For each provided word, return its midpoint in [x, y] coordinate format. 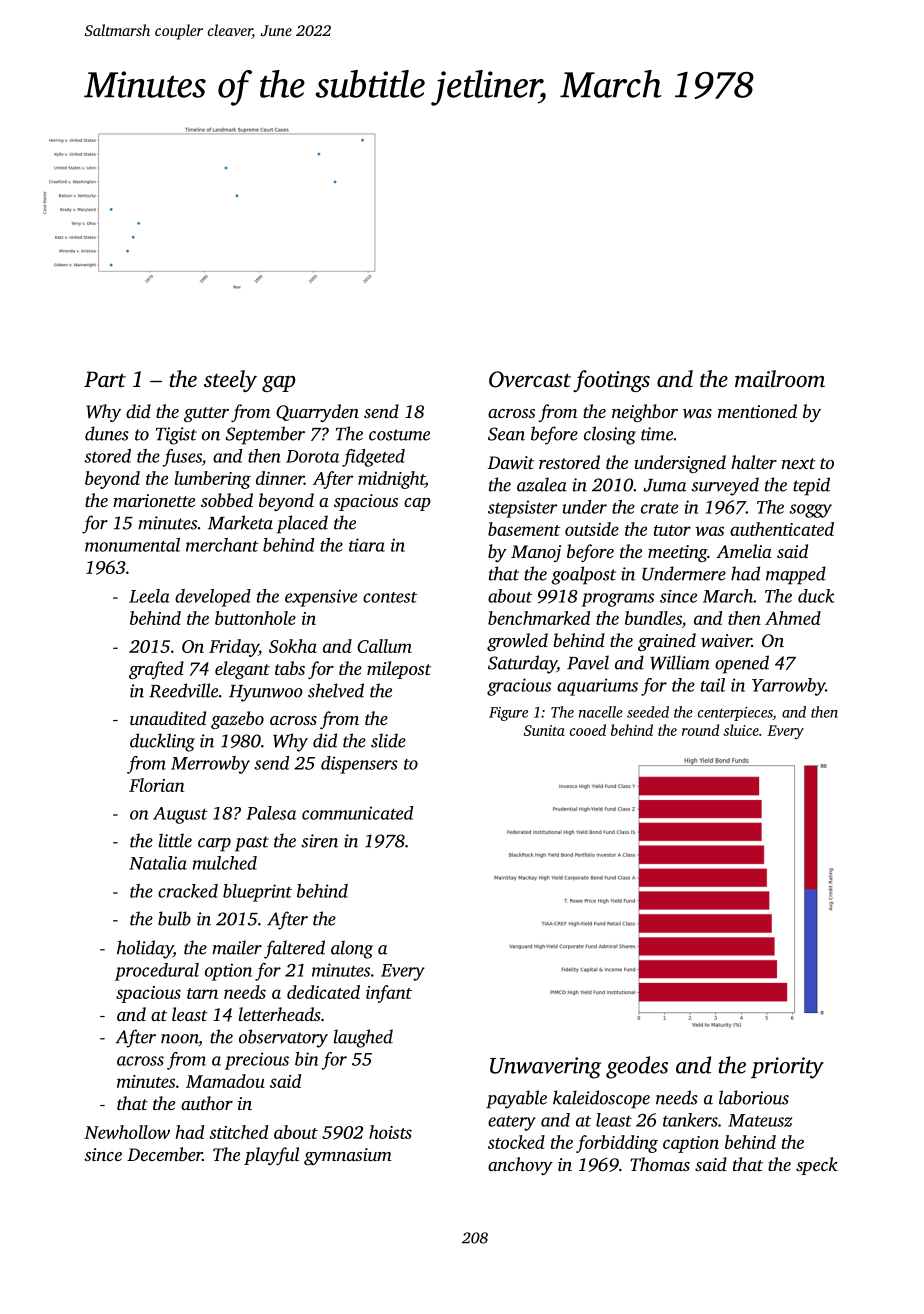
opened [742, 664]
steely [230, 381]
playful [271, 1156]
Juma [664, 485]
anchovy [520, 1166]
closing [610, 435]
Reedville [183, 690]
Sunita [544, 730]
